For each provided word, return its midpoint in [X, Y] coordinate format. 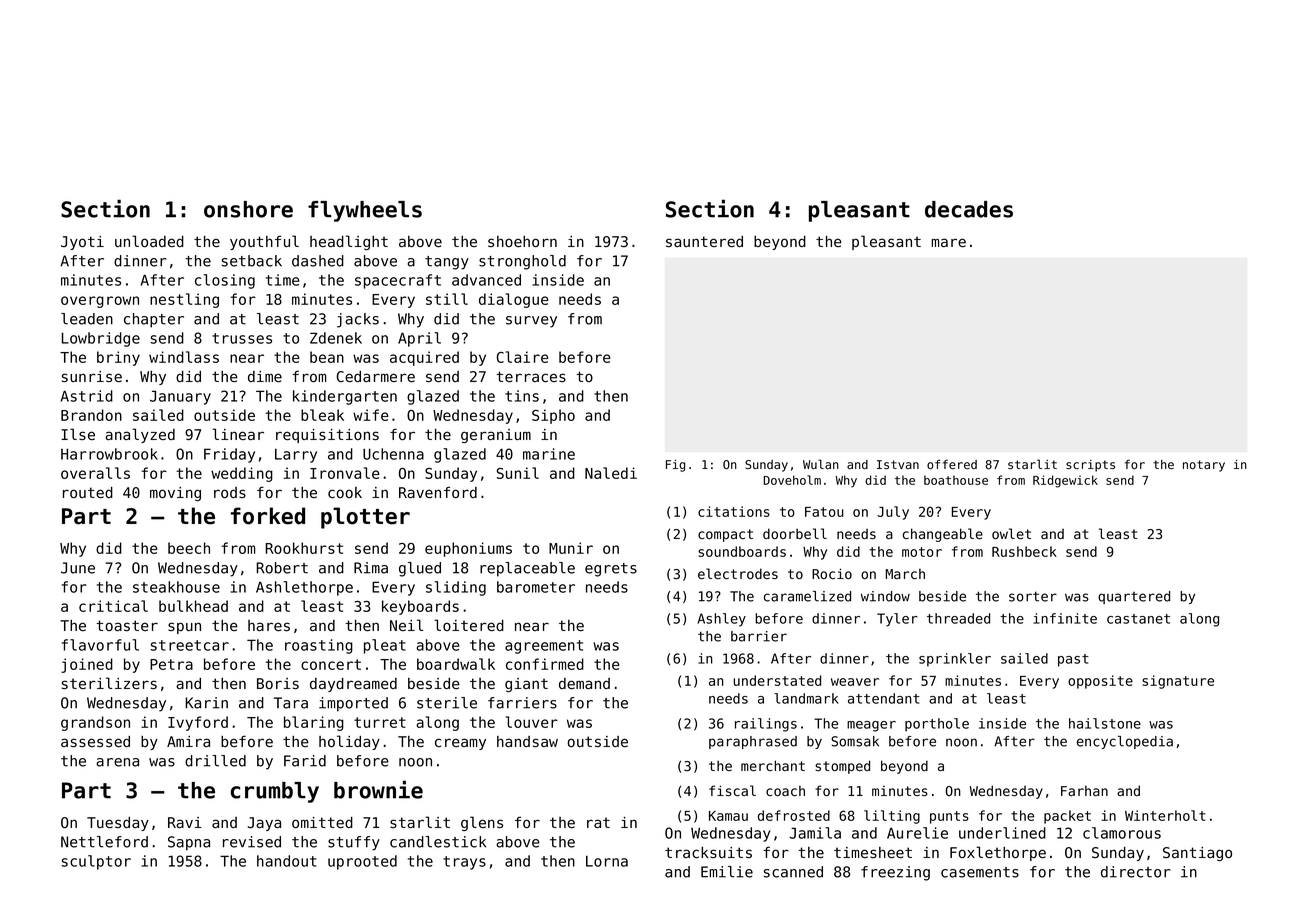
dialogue [514, 300]
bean [327, 357]
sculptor [96, 862]
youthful [264, 242]
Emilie [727, 872]
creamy [460, 744]
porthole [937, 725]
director [1136, 872]
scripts [1090, 466]
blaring [314, 723]
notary [1204, 466]
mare [948, 243]
